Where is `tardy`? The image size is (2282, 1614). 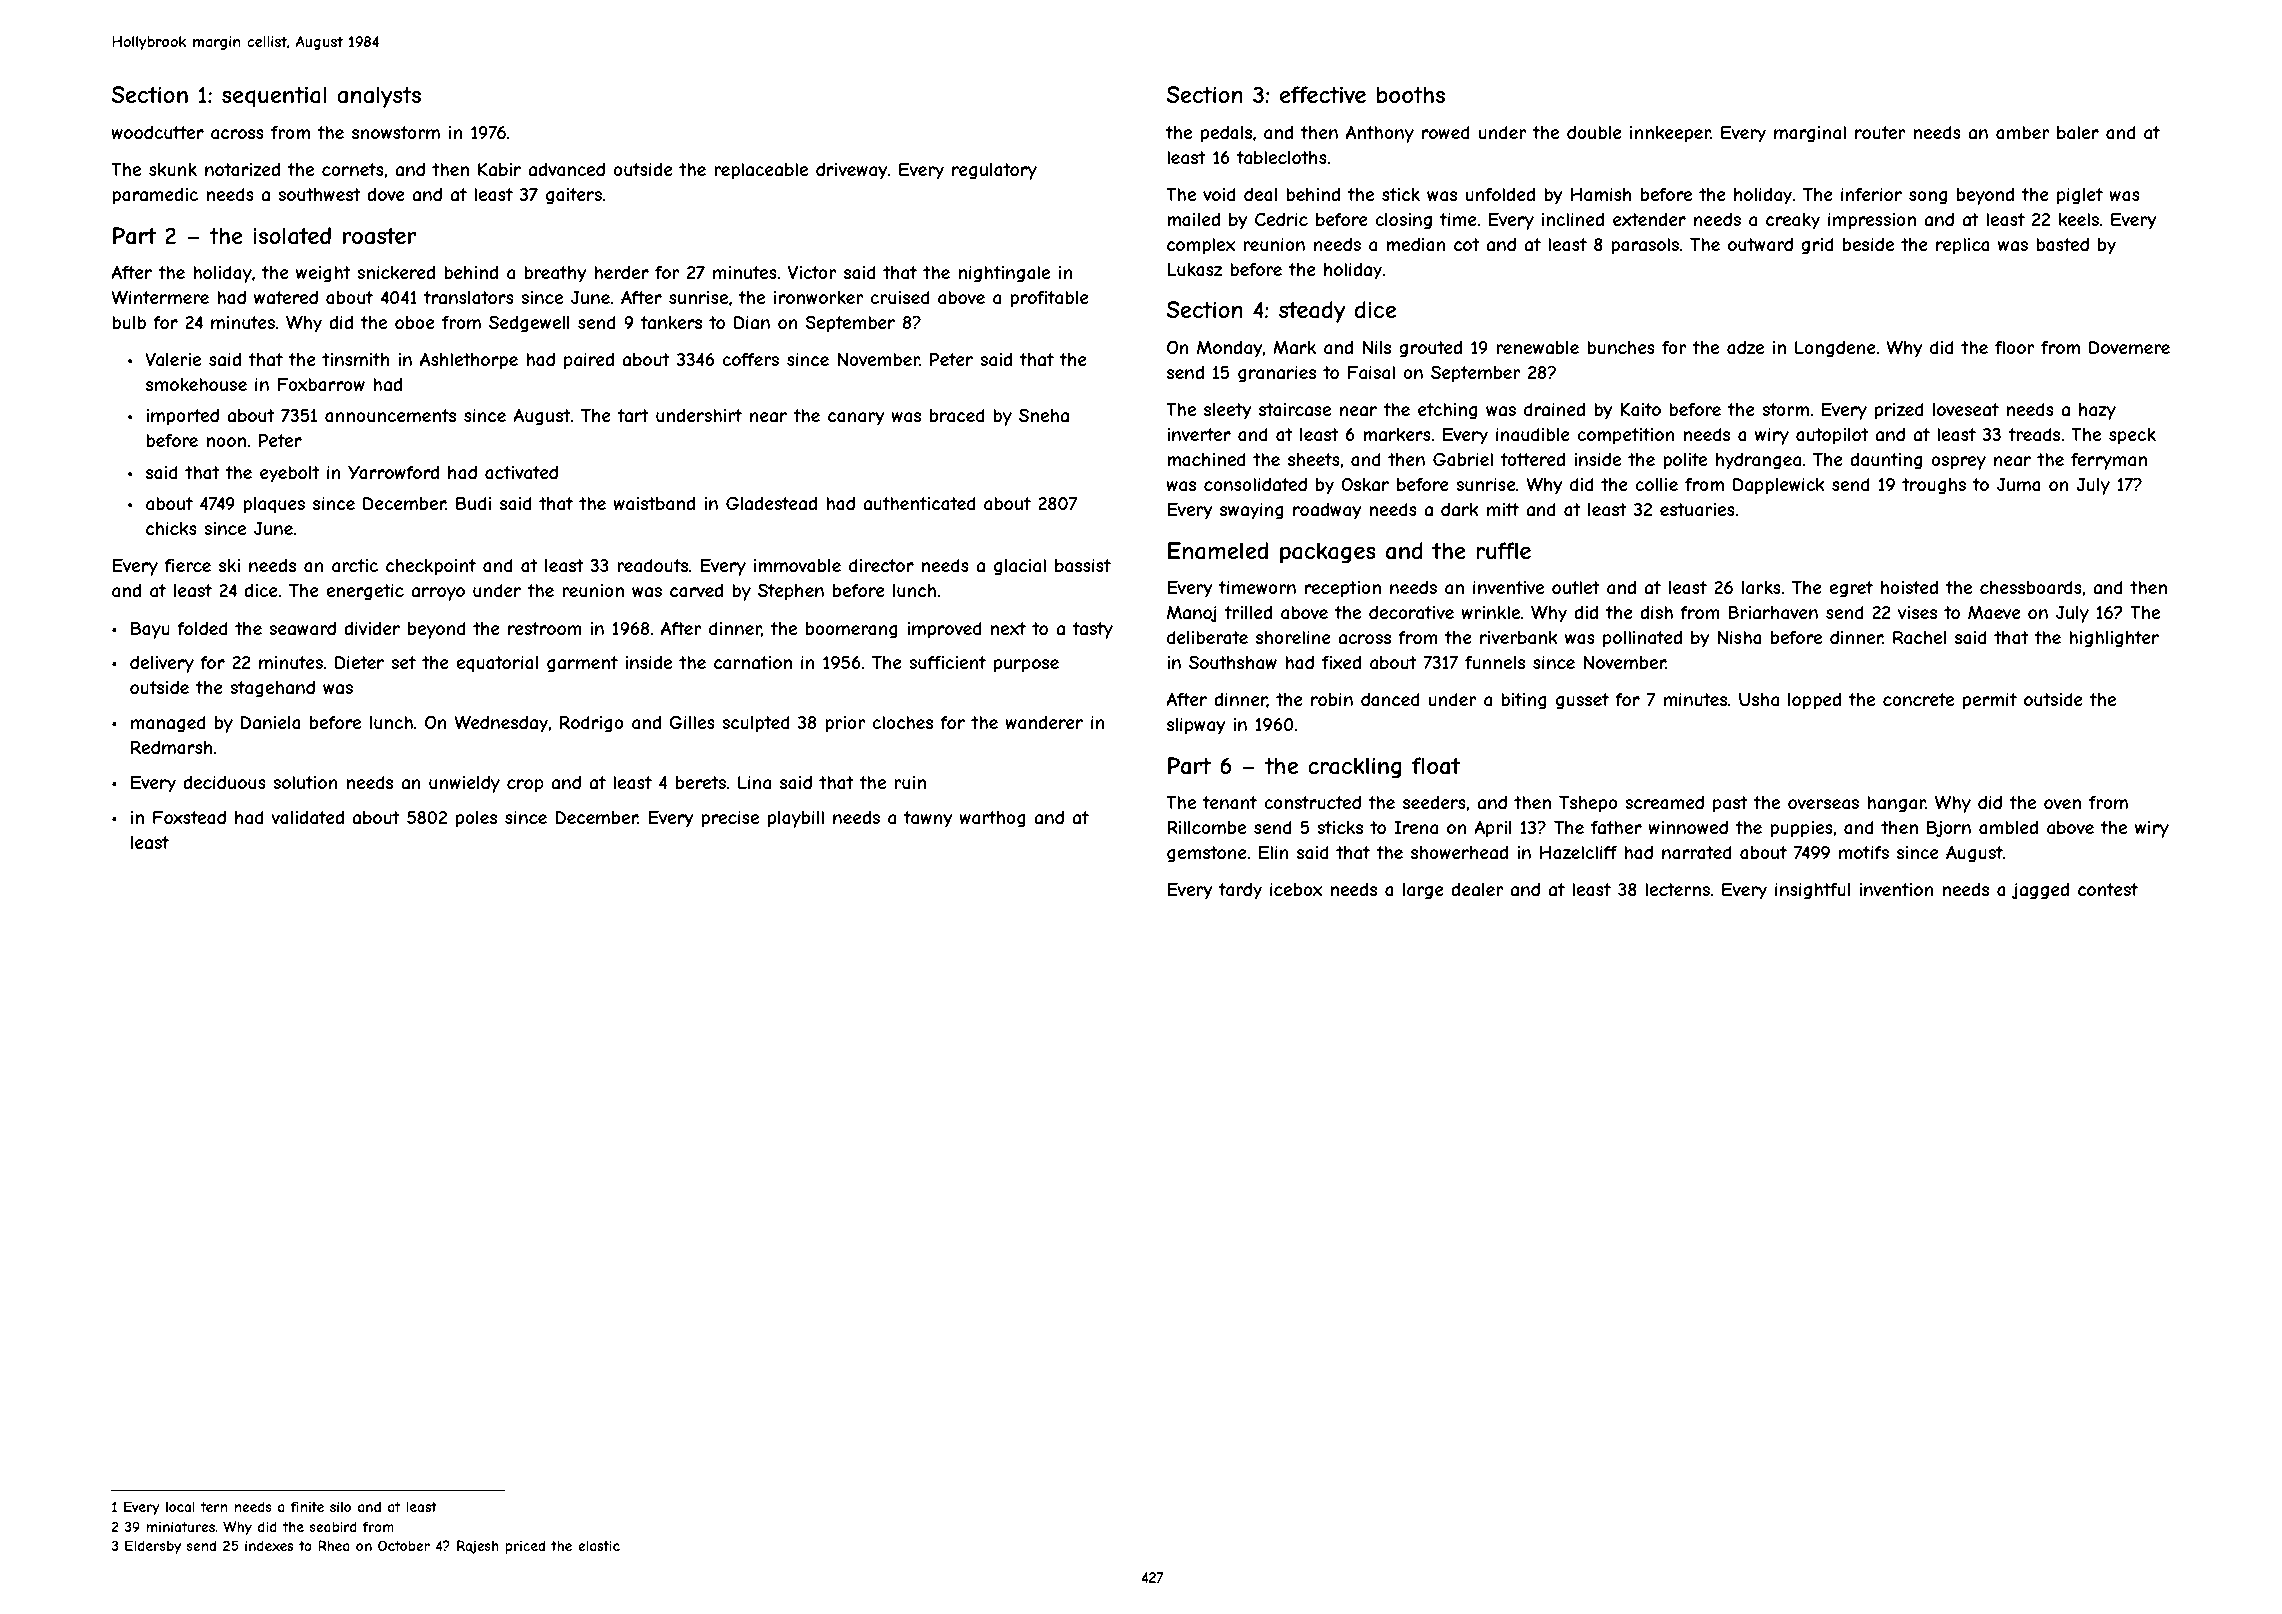
tardy is located at coordinates (1240, 891).
